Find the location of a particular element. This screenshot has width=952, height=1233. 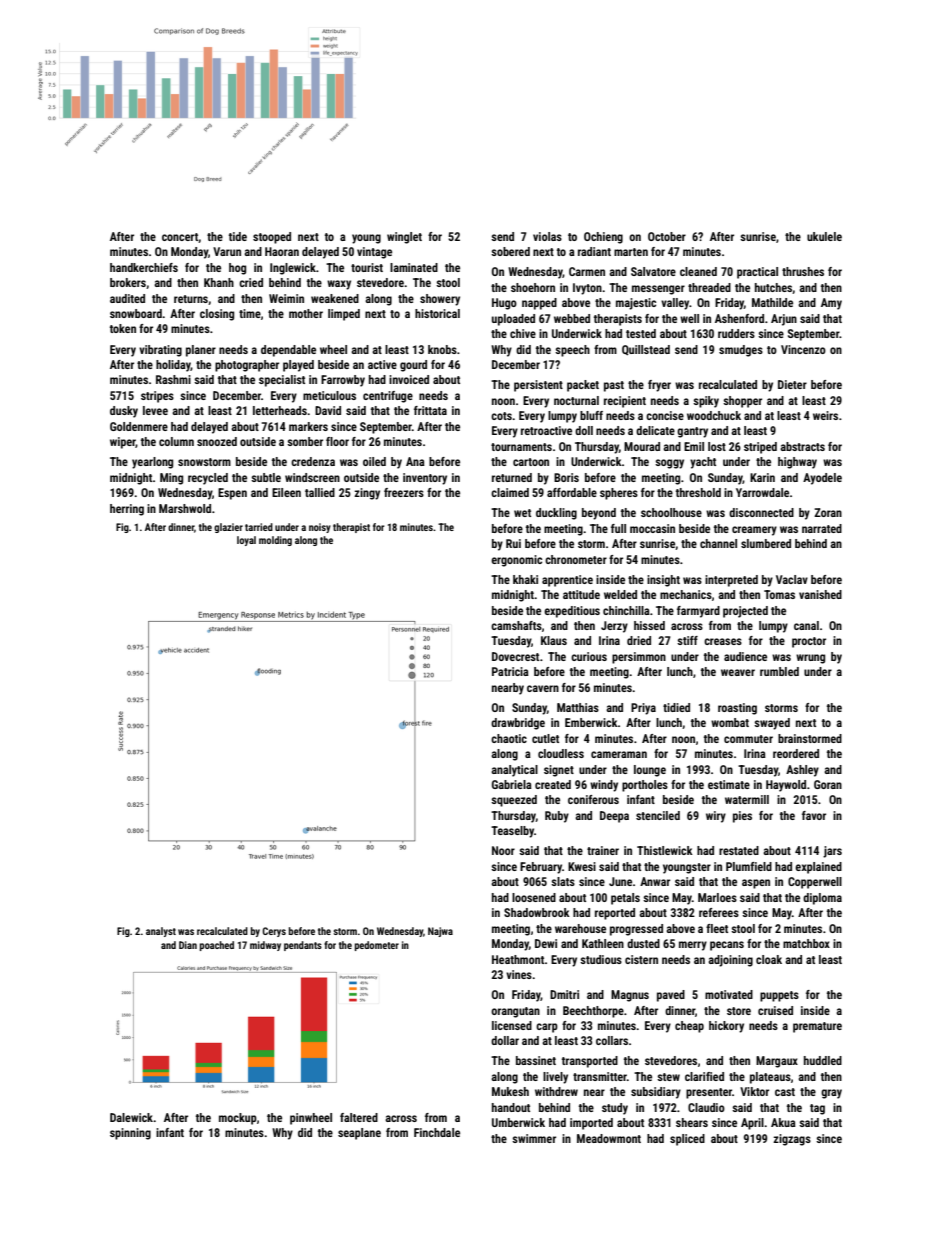

winglet is located at coordinates (404, 238).
